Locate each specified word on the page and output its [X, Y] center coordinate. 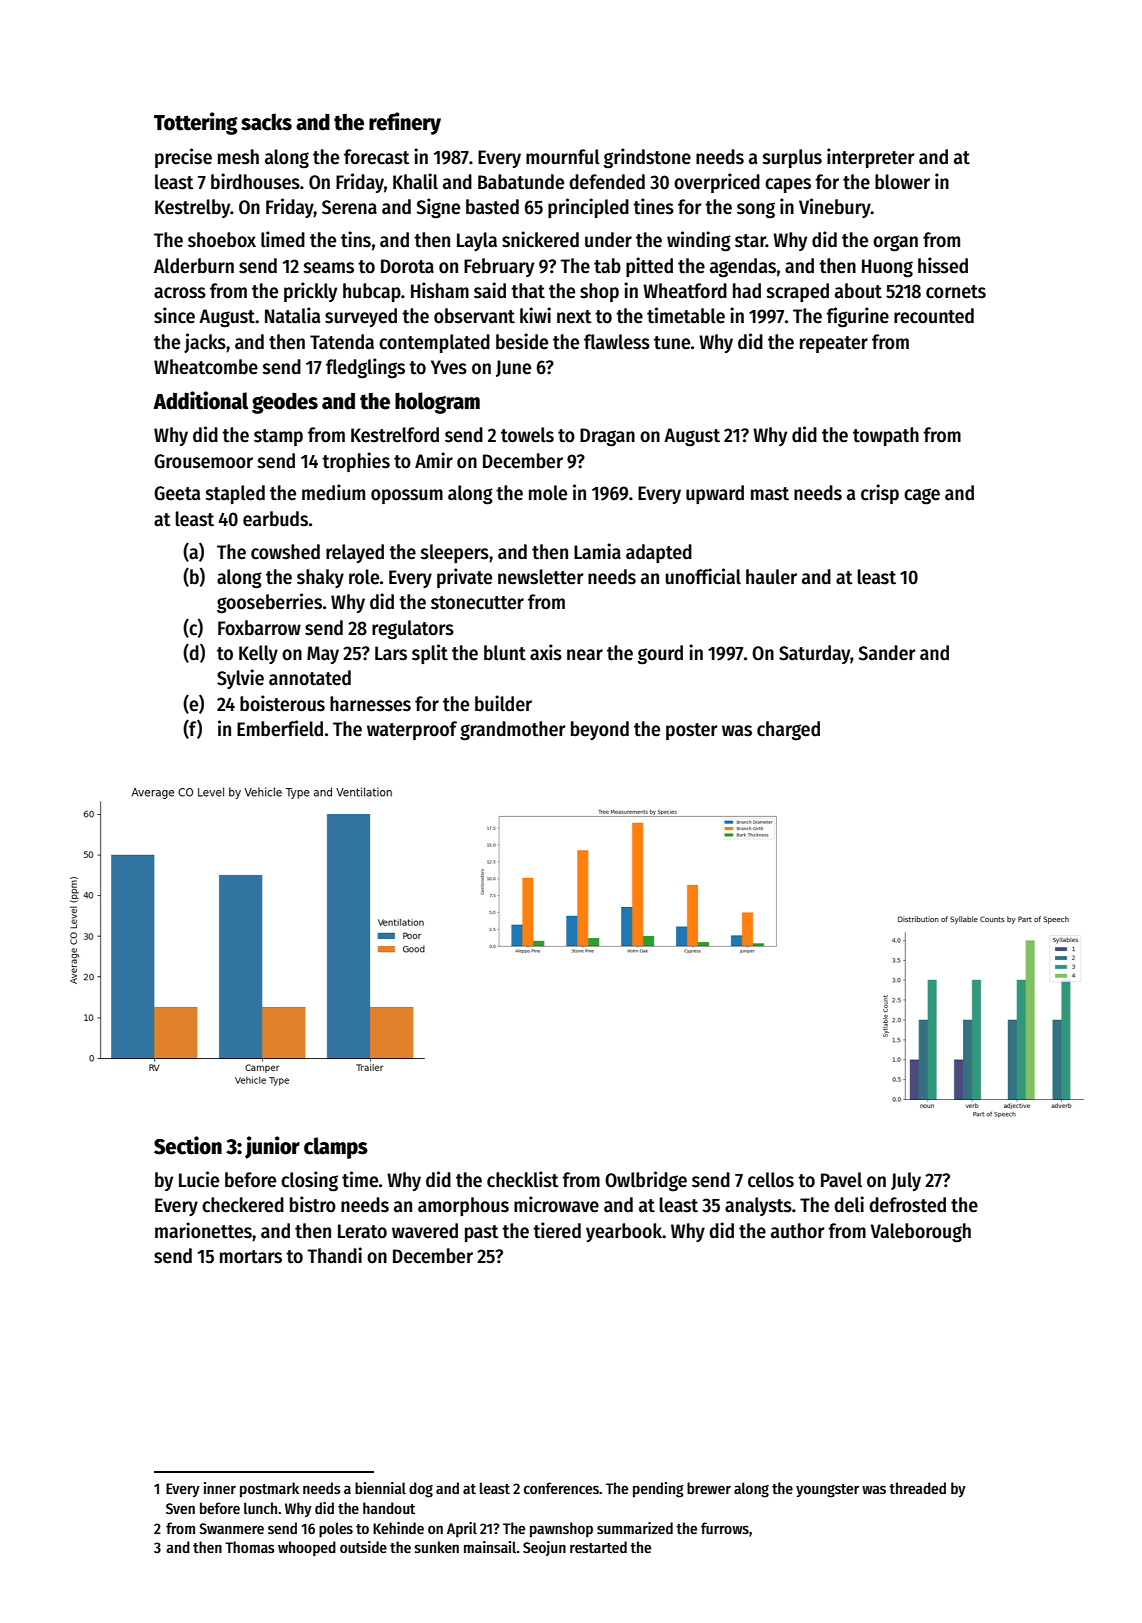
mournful [563, 157]
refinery [405, 123]
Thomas [250, 1547]
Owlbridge [646, 1181]
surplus [792, 158]
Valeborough [920, 1233]
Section [188, 1145]
